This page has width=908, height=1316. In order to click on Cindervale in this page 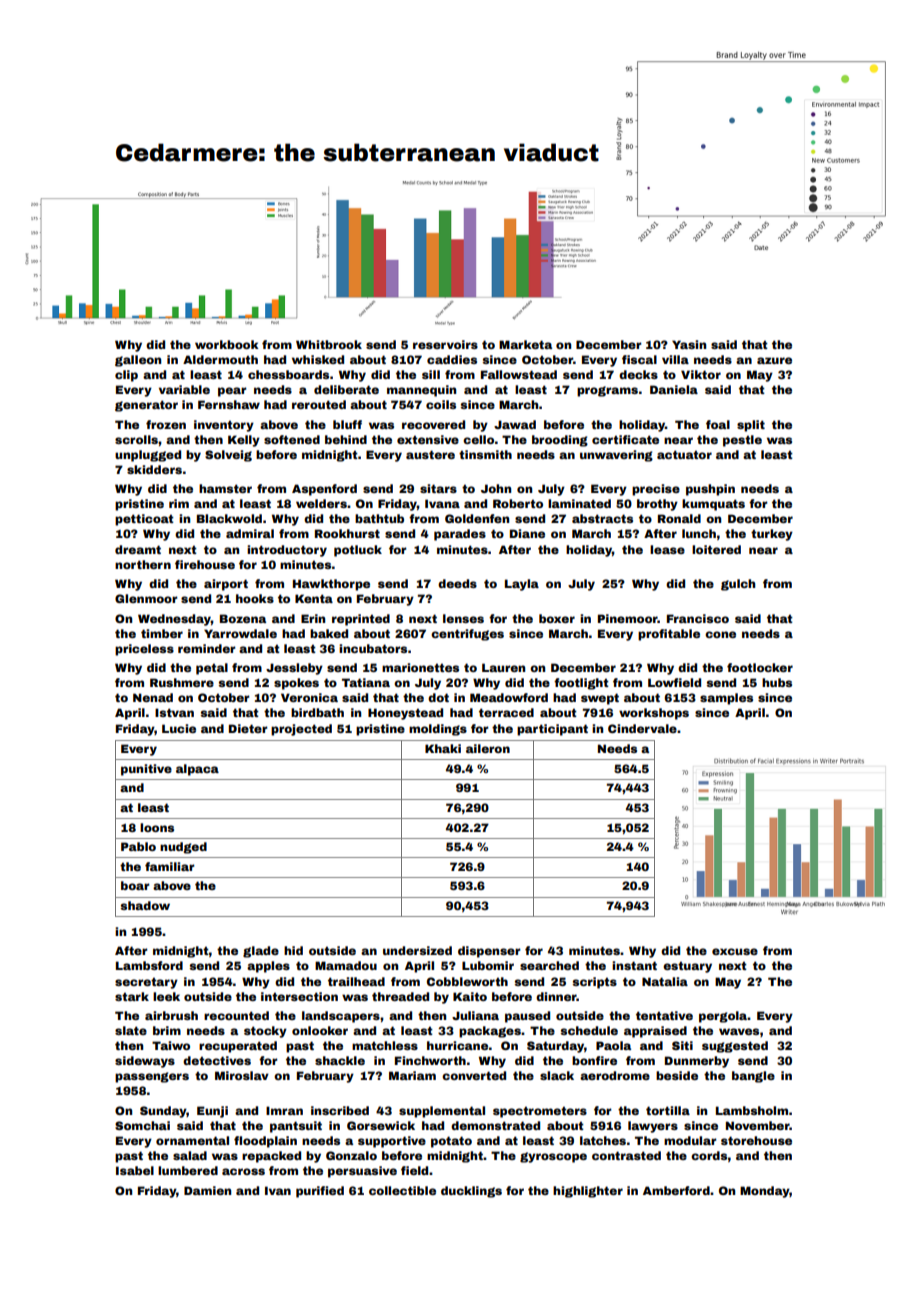, I will do `click(642, 728)`.
